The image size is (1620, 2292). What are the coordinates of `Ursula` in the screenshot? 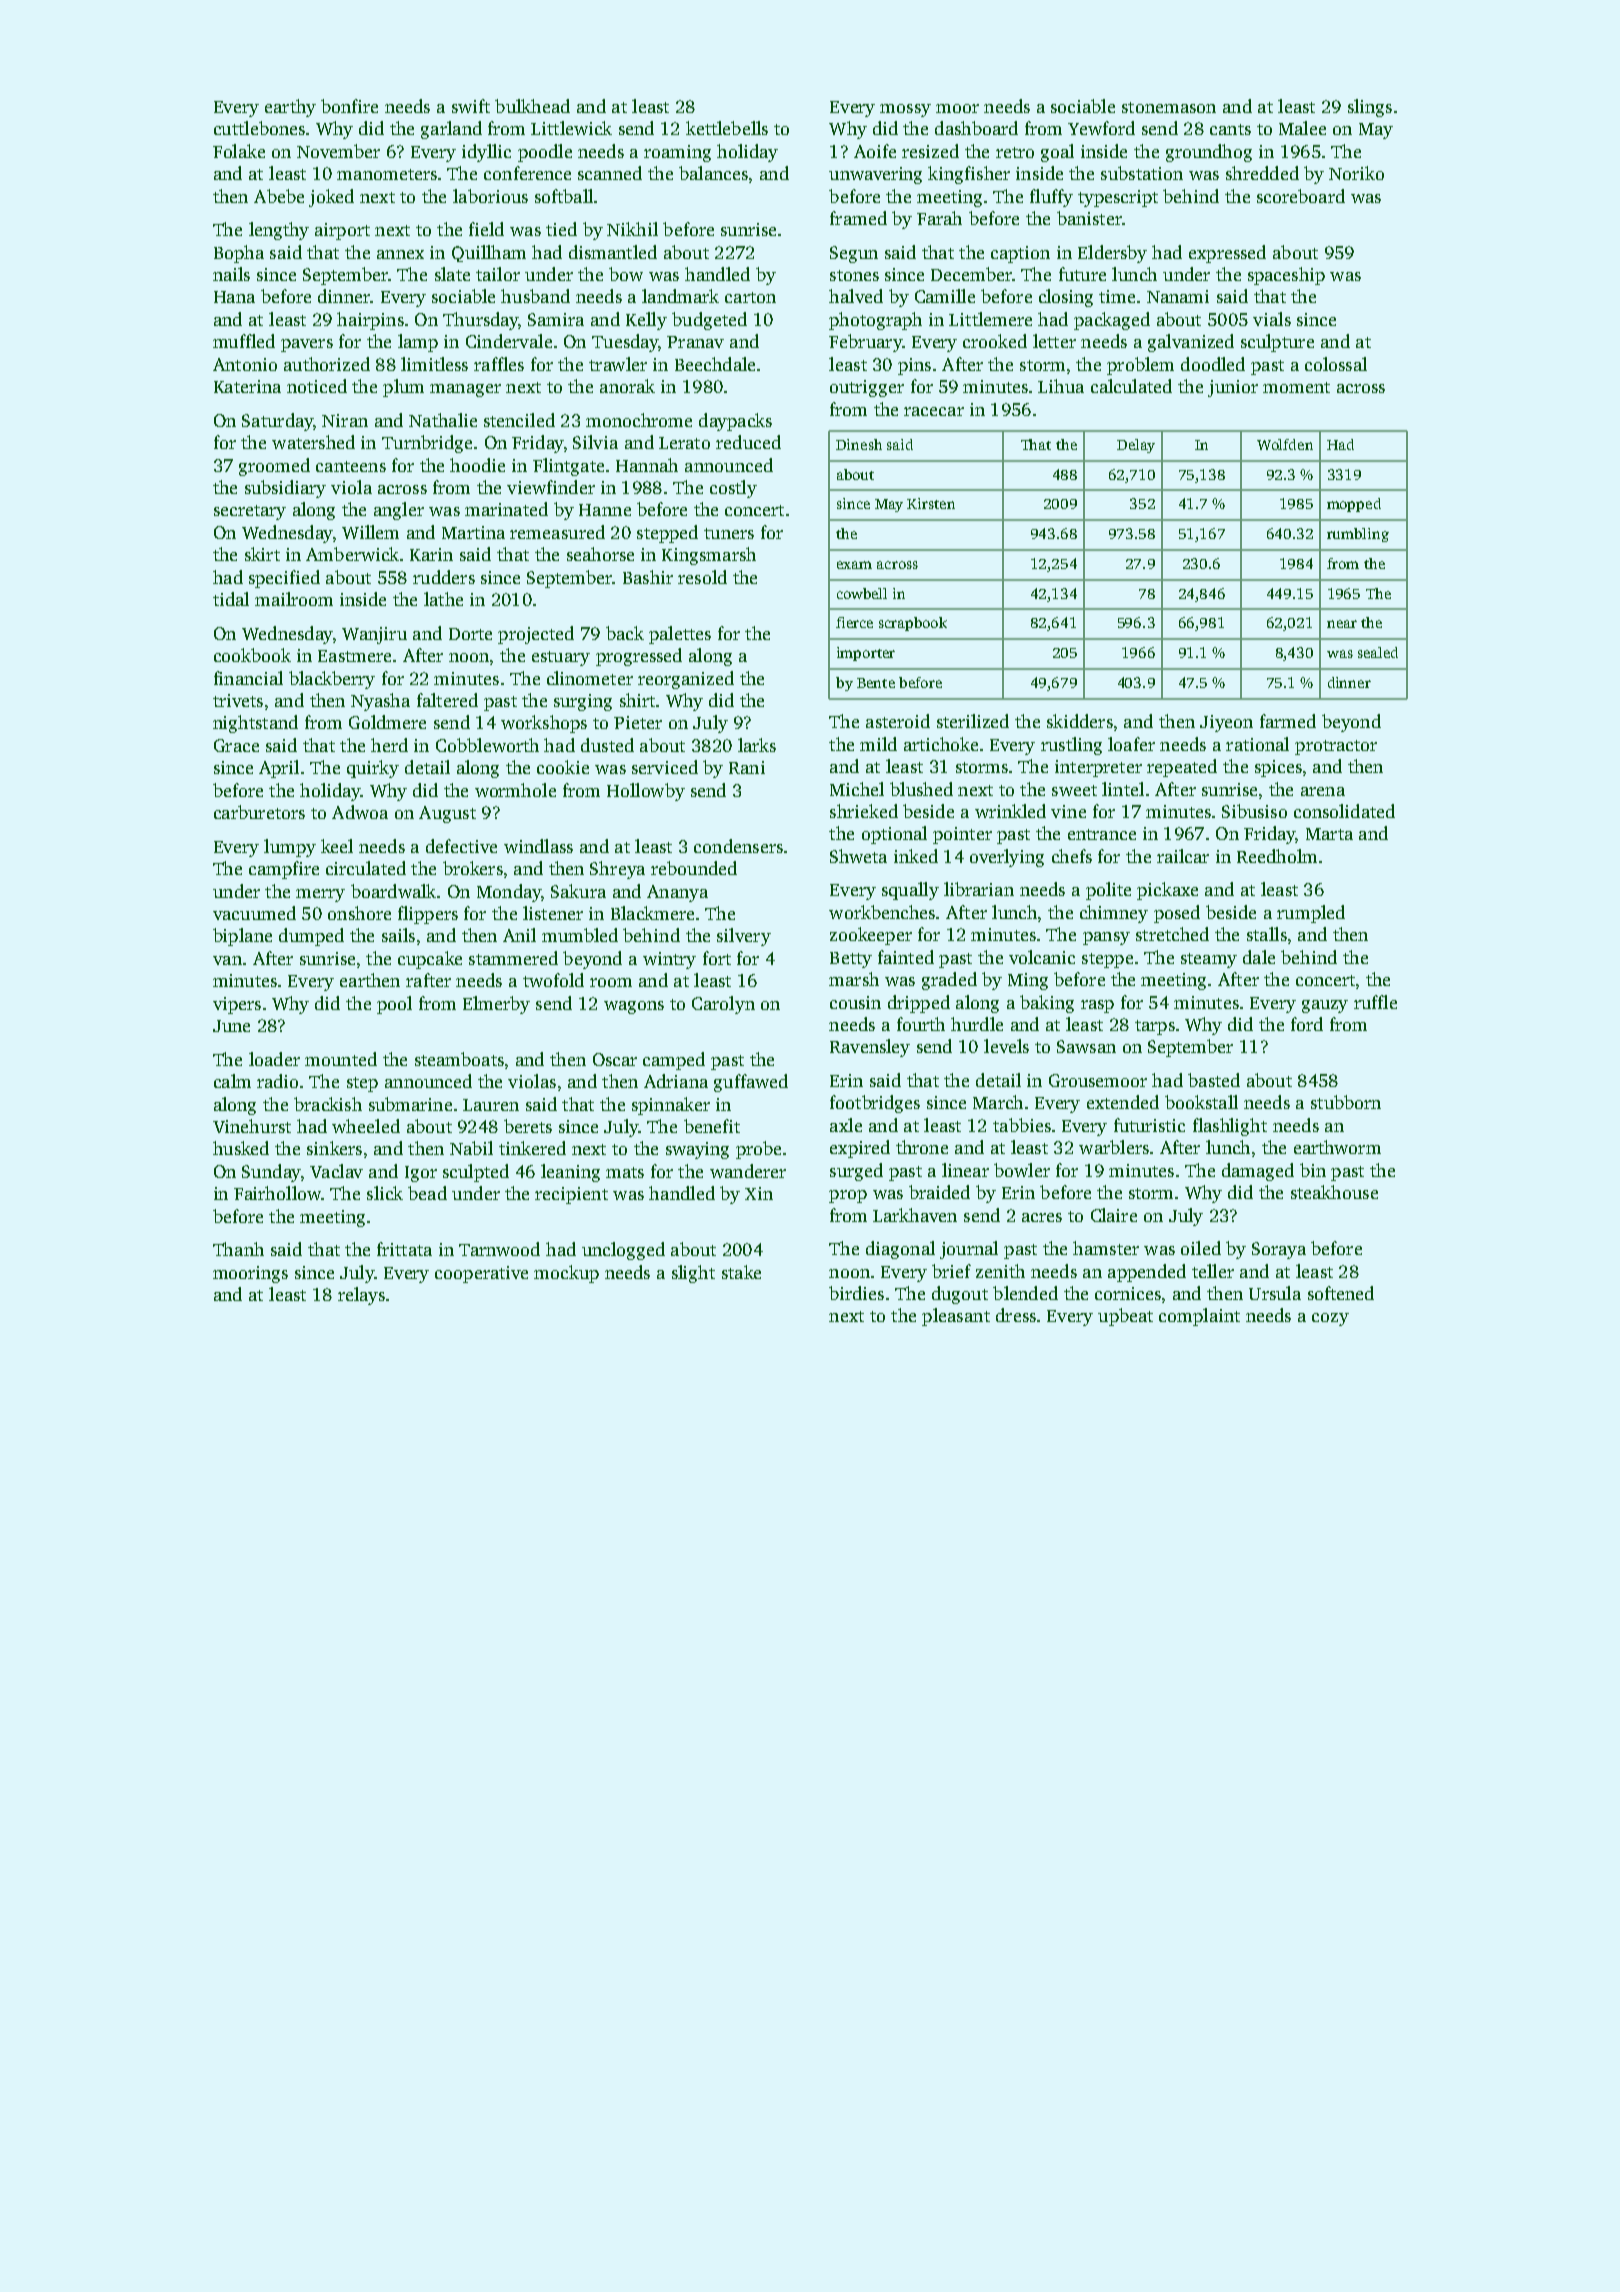 It's located at (1275, 1293).
